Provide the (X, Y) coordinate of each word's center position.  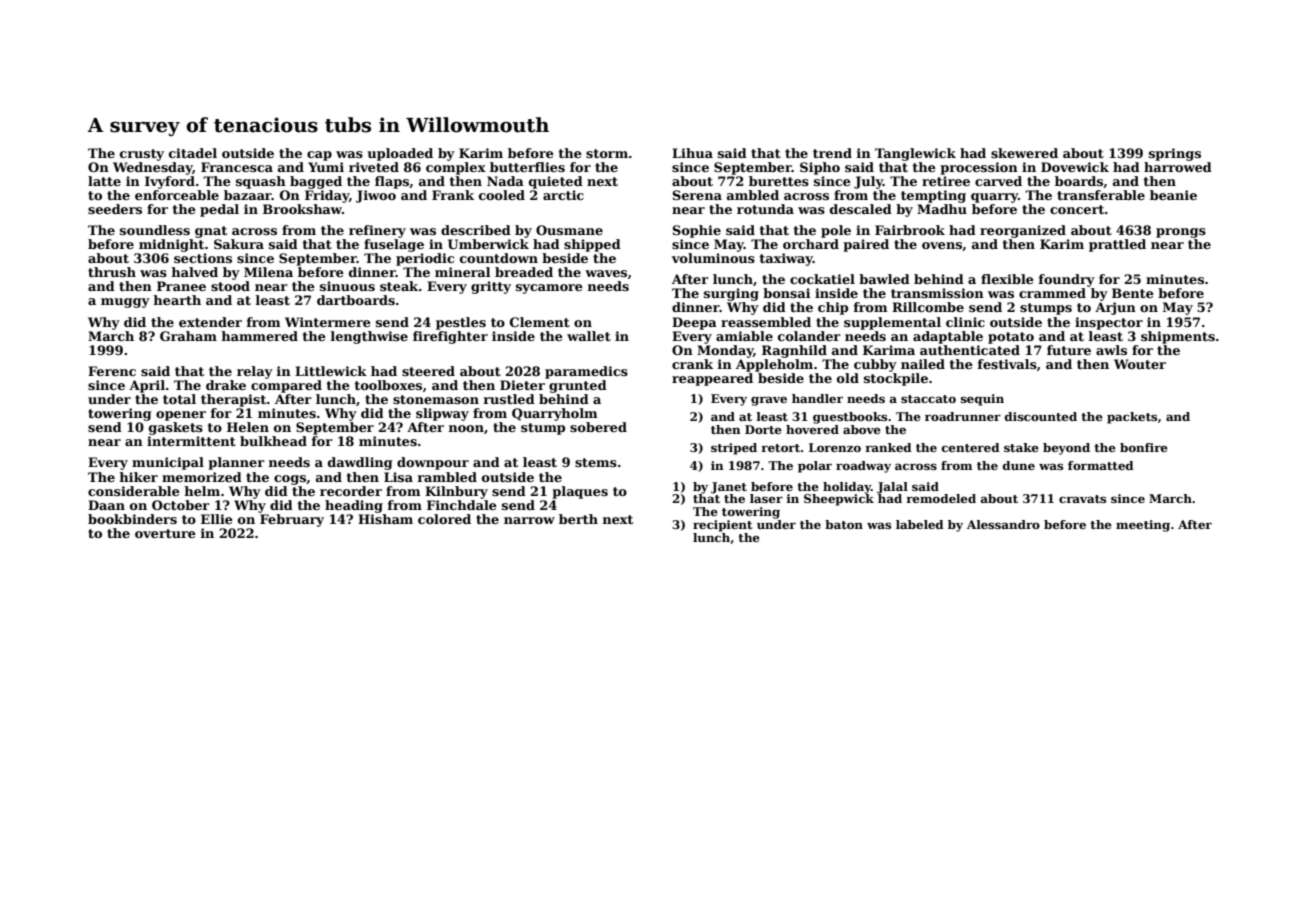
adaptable (948, 337)
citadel (193, 153)
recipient (723, 526)
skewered (1024, 153)
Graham (188, 336)
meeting (1143, 526)
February (292, 520)
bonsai (786, 293)
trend (832, 153)
